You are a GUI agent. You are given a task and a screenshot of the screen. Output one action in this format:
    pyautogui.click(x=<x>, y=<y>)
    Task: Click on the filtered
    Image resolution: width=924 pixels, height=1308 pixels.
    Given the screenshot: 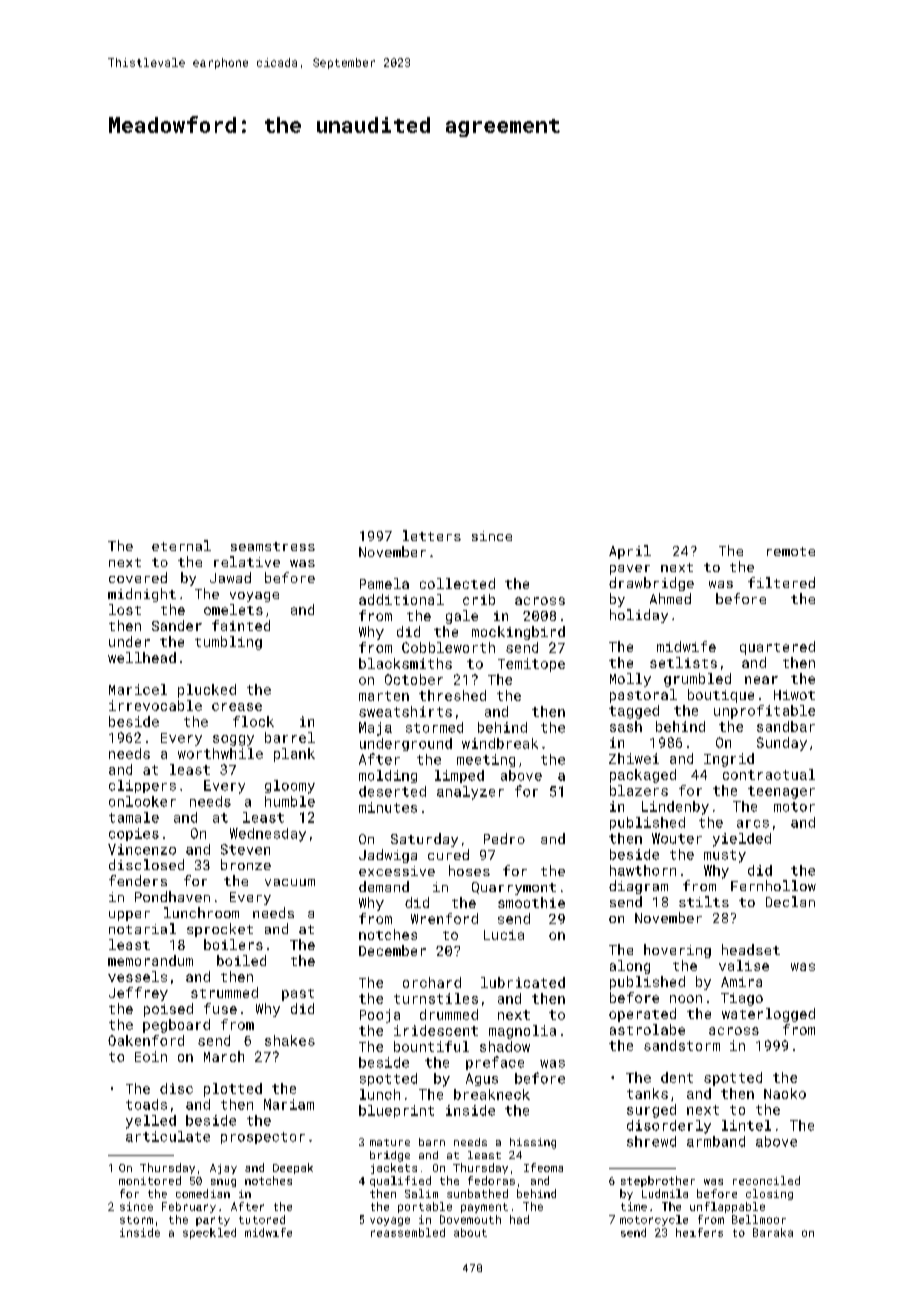 What is the action you would take?
    pyautogui.click(x=781, y=582)
